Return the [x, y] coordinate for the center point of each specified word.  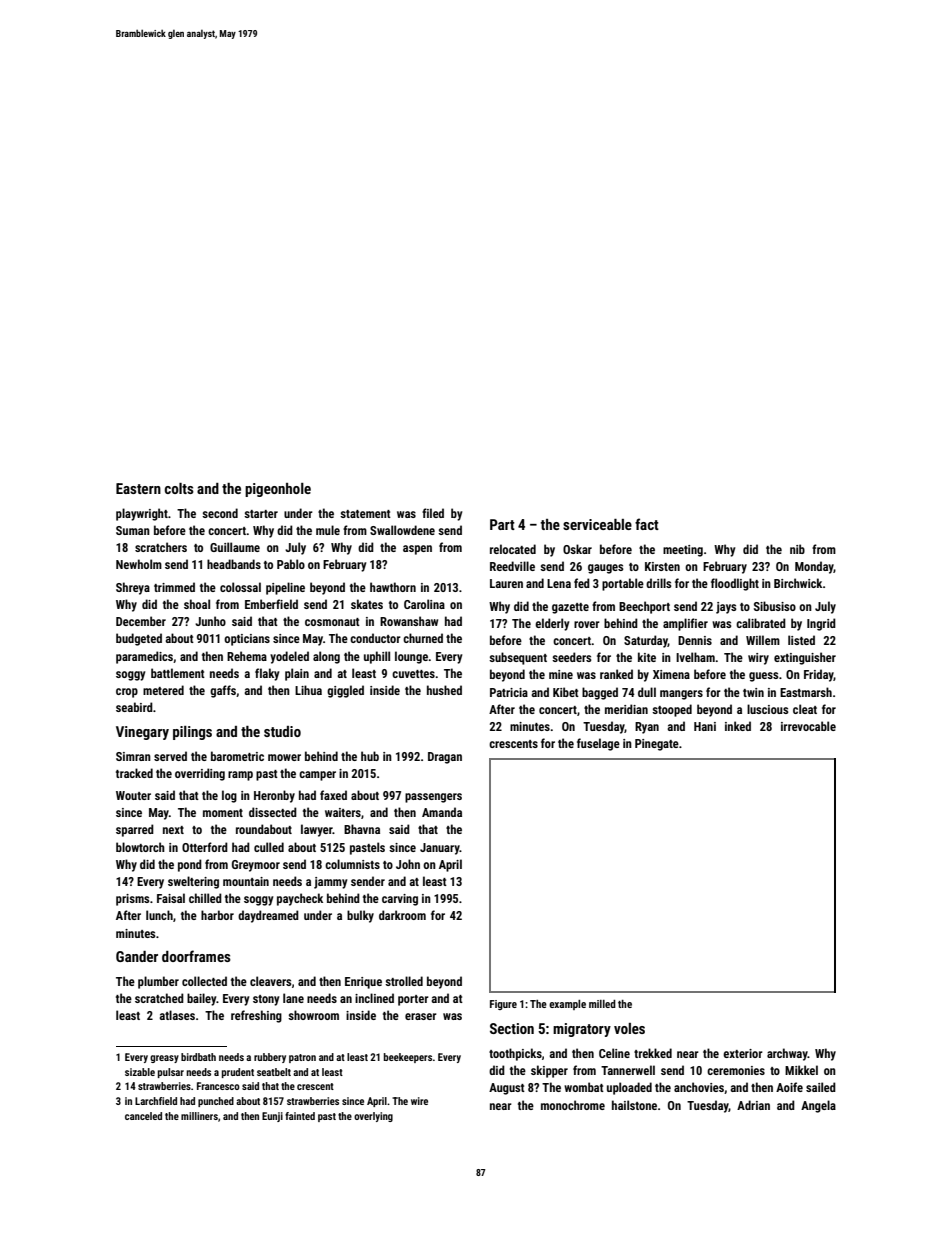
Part [502, 524]
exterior [743, 1053]
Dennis [695, 640]
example [567, 1005]
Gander [137, 956]
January [440, 849]
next [173, 830]
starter [261, 514]
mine [561, 674]
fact [647, 524]
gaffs [223, 691]
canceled [143, 1116]
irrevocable [808, 726]
